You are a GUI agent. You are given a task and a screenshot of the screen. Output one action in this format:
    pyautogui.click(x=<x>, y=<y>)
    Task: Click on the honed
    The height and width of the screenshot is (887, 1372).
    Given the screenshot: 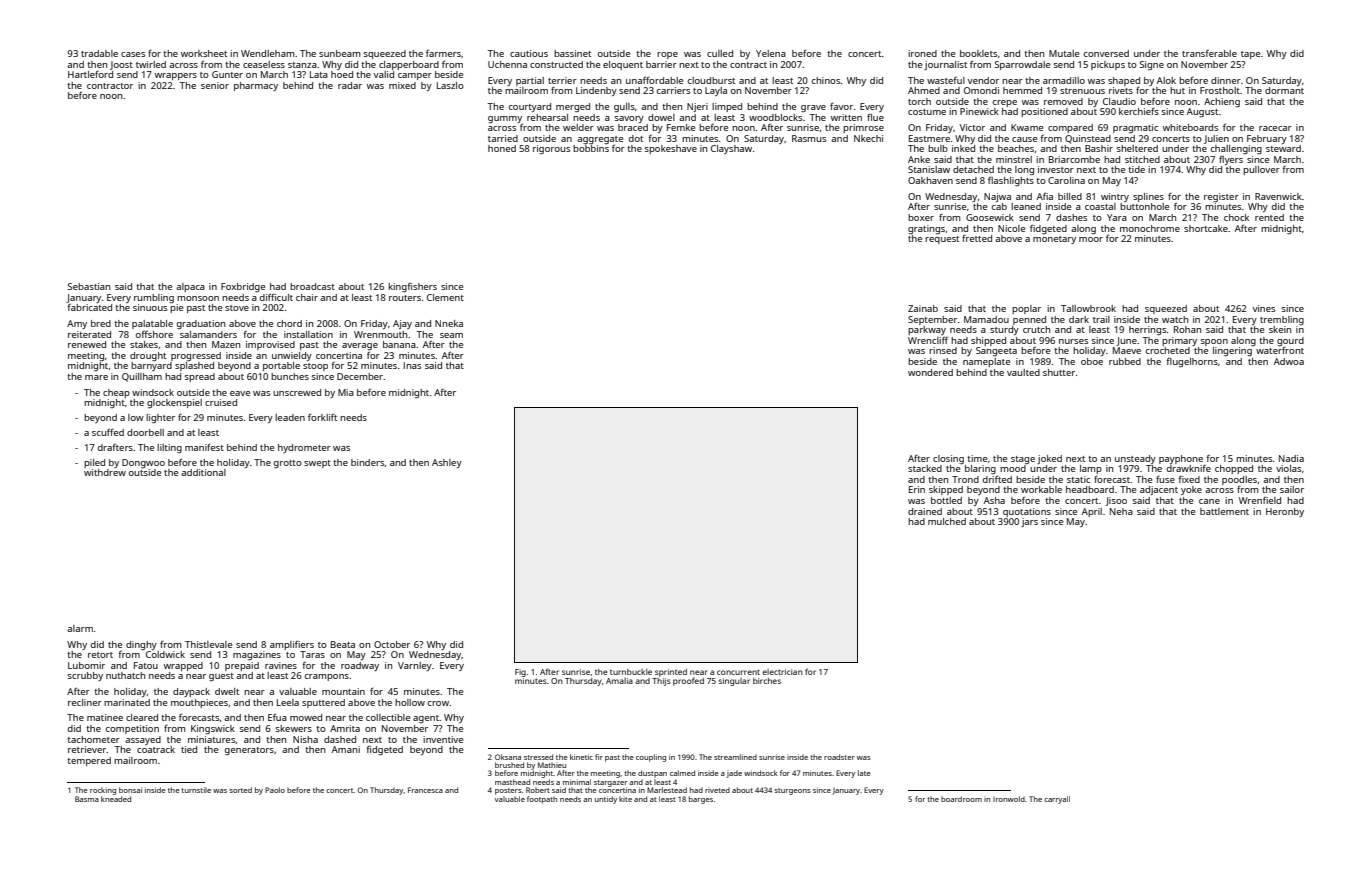 What is the action you would take?
    pyautogui.click(x=502, y=148)
